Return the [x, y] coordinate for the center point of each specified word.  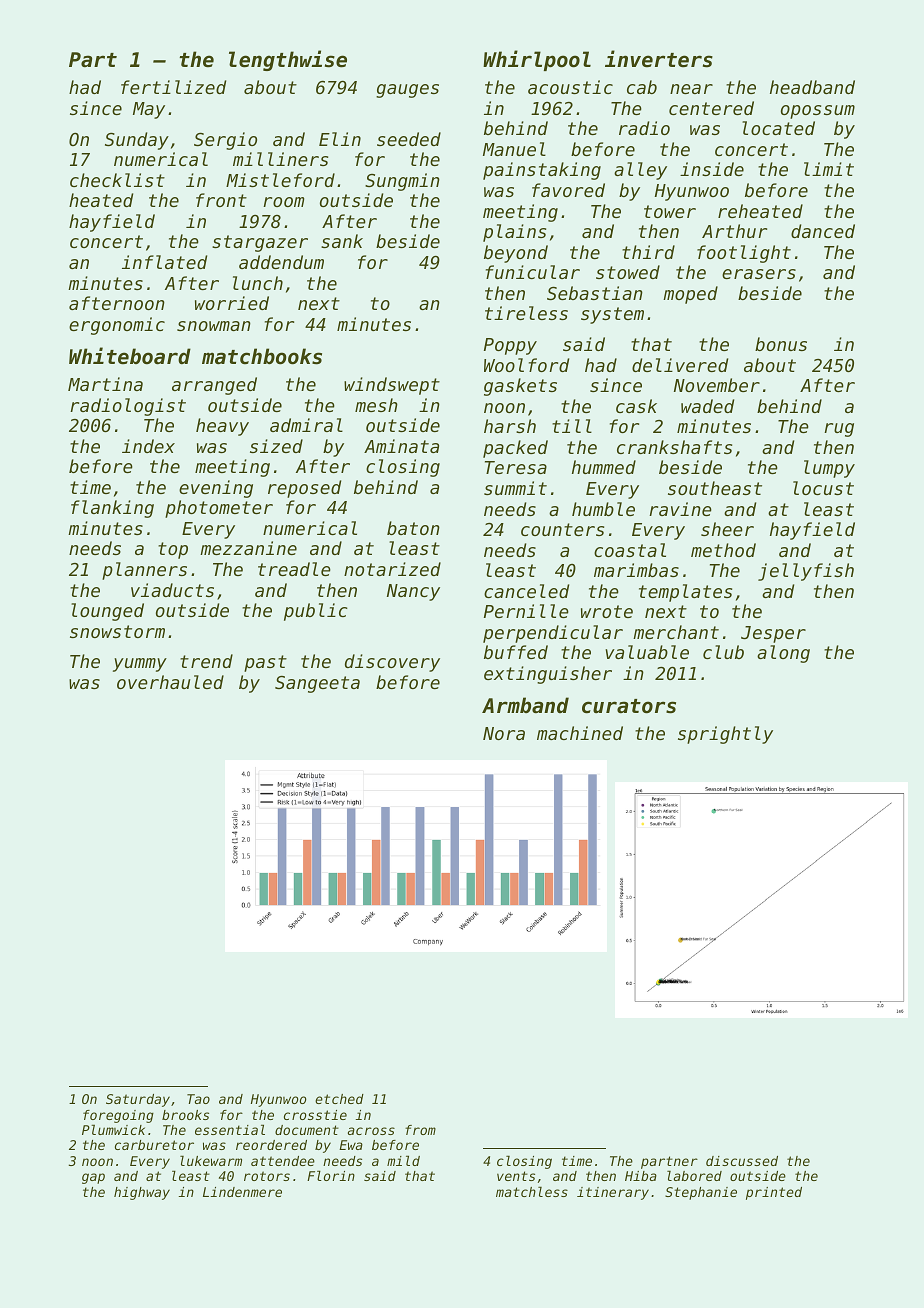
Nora [504, 733]
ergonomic [117, 326]
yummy [140, 665]
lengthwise [288, 60]
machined [580, 733]
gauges [407, 91]
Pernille [526, 611]
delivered [680, 365]
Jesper [773, 634]
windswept [392, 386]
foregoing [118, 1116]
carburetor [154, 1145]
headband [812, 87]
